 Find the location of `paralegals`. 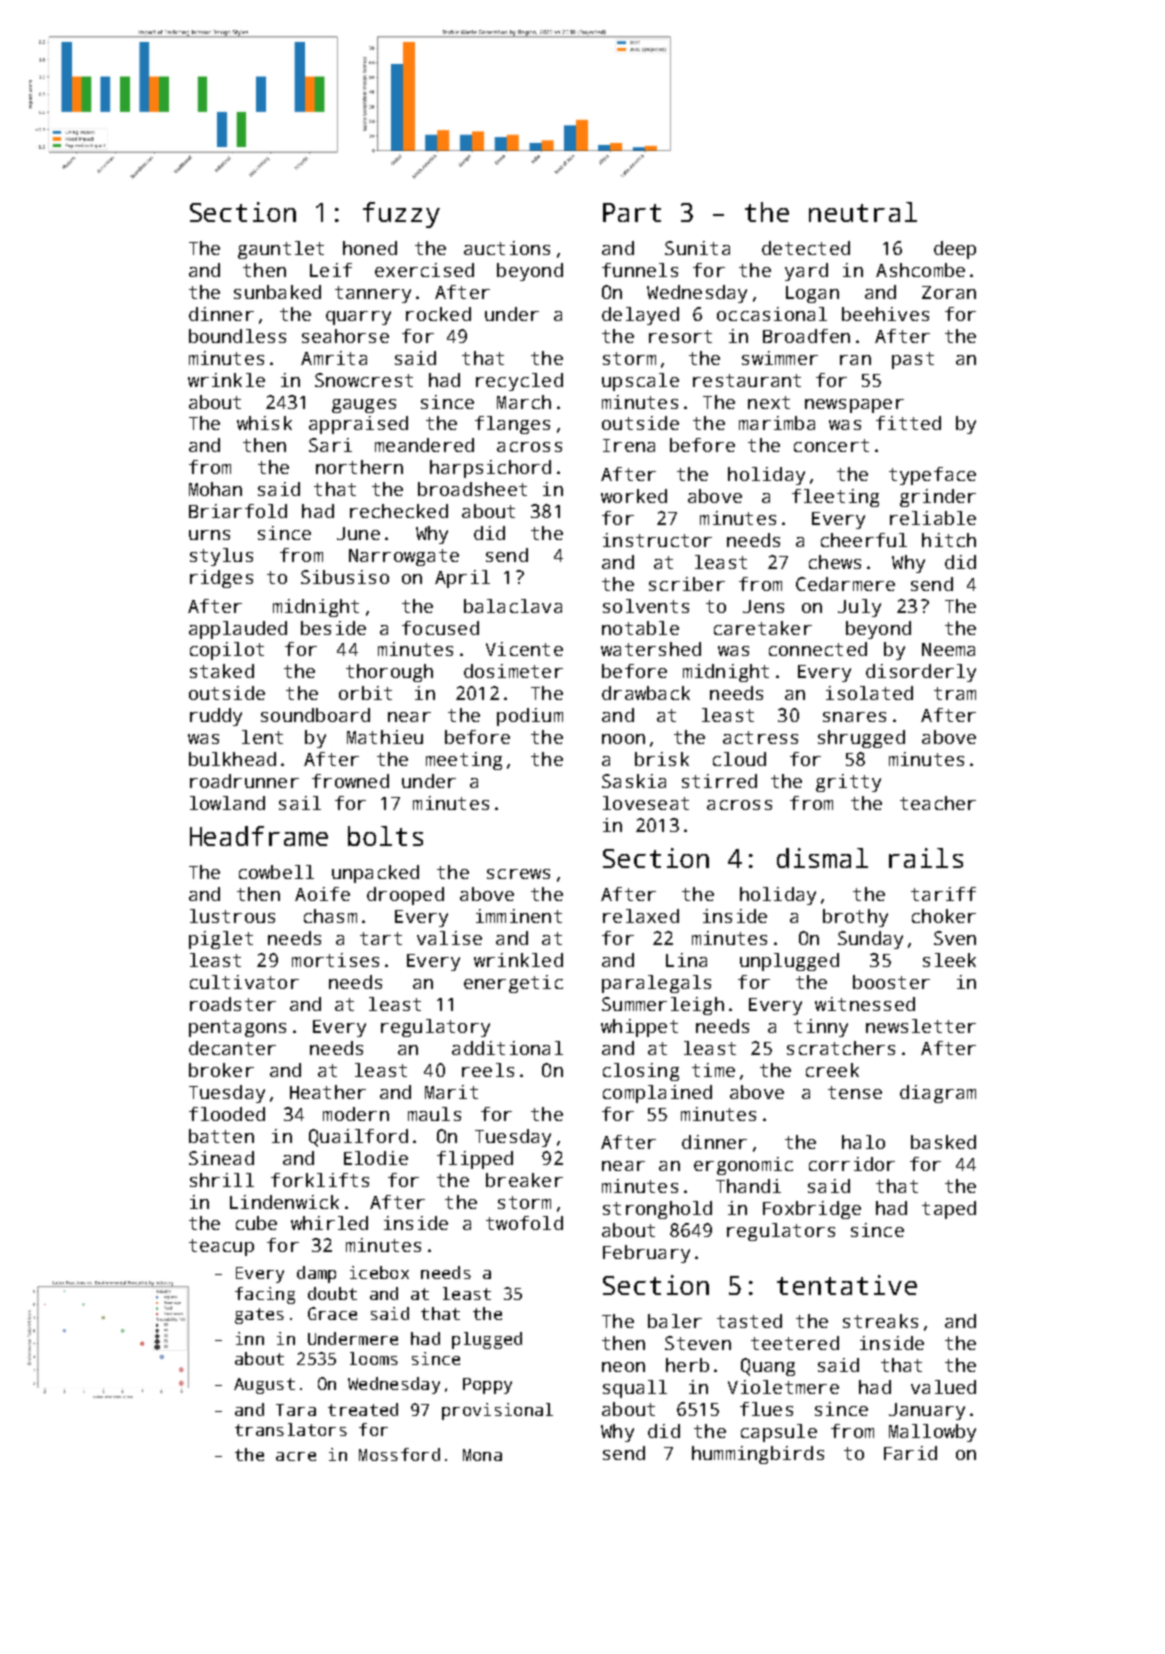

paralegals is located at coordinates (656, 984).
